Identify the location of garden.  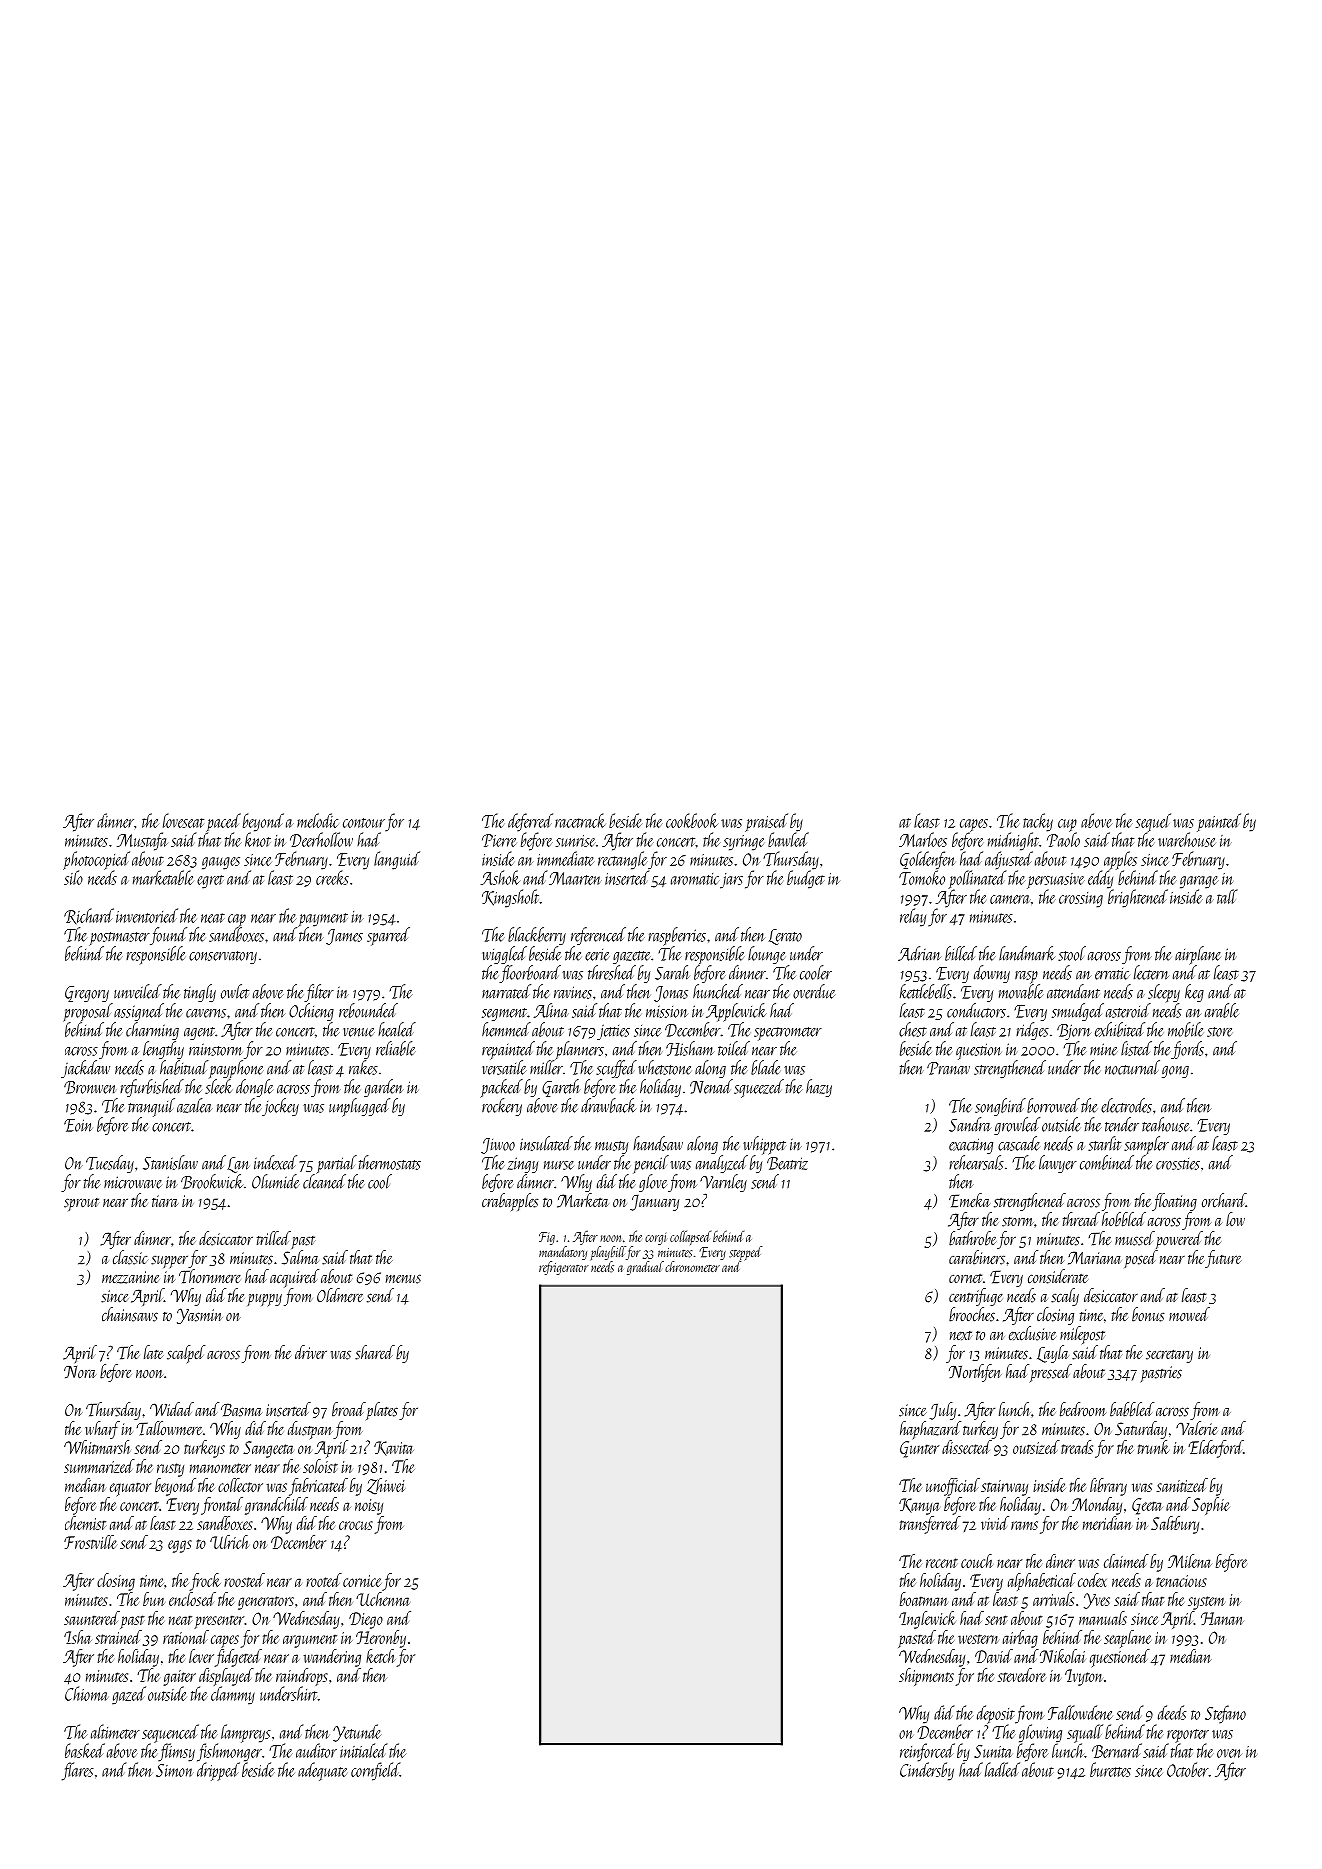
(384, 1088).
